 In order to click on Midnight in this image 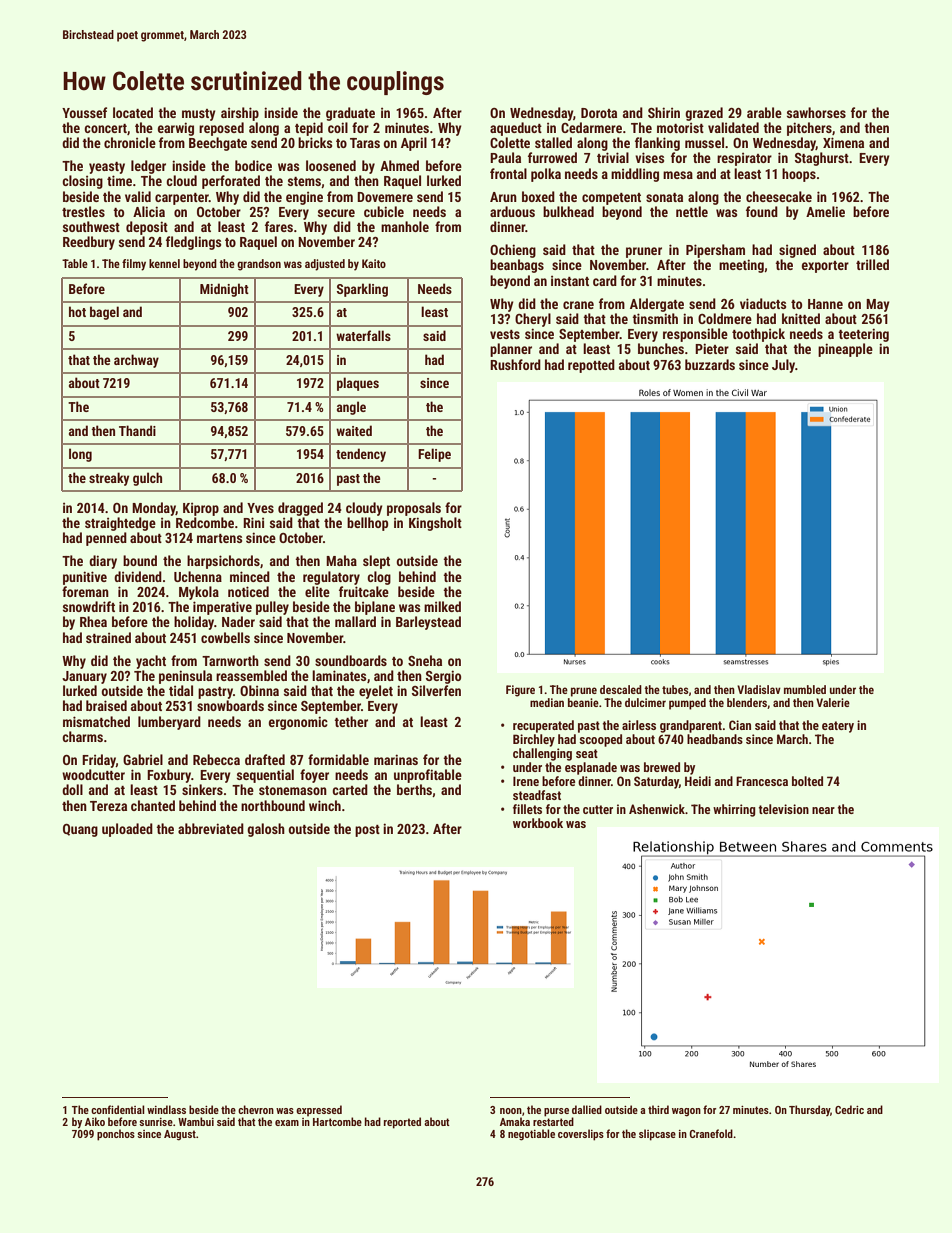, I will do `click(224, 290)`.
